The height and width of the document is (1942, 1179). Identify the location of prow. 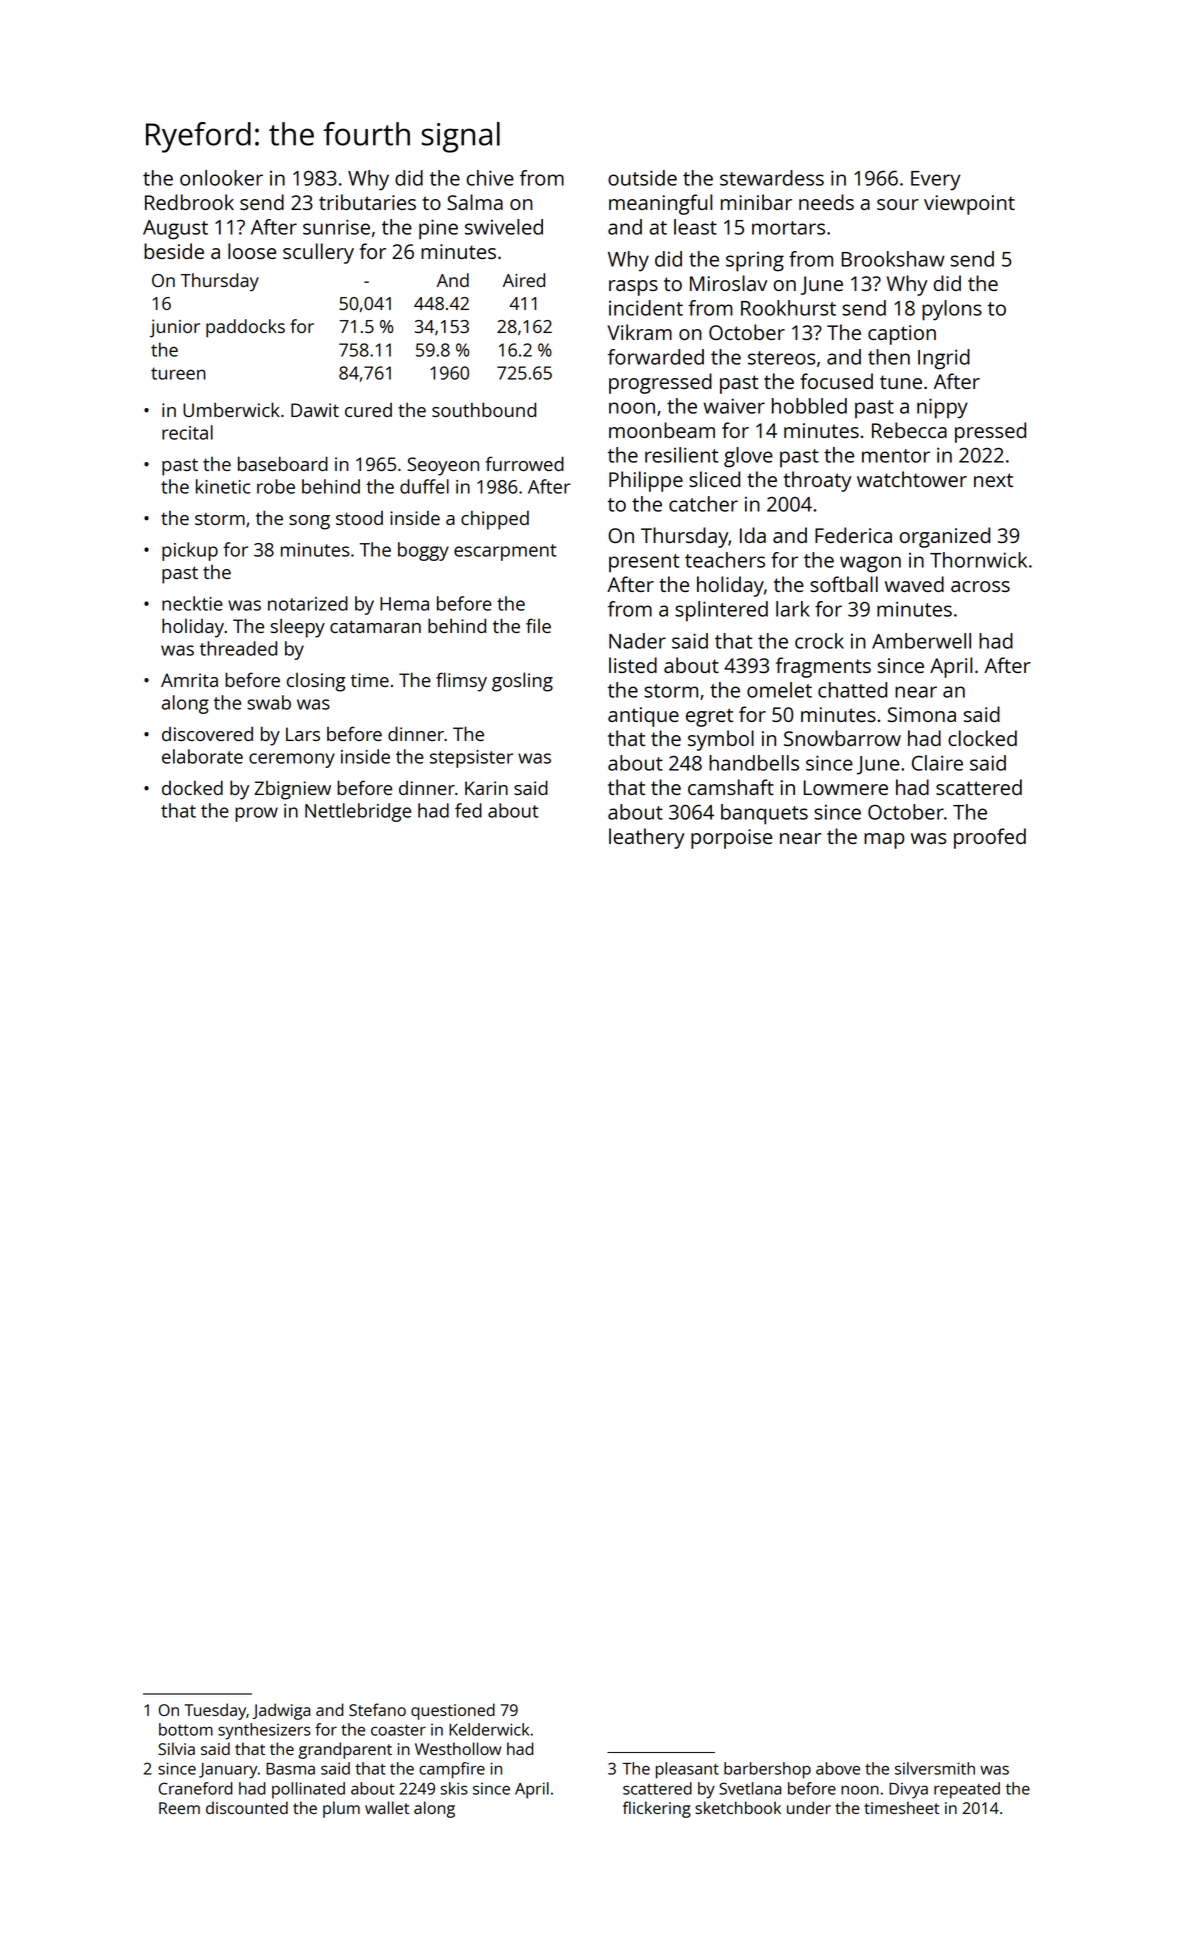
(256, 814).
